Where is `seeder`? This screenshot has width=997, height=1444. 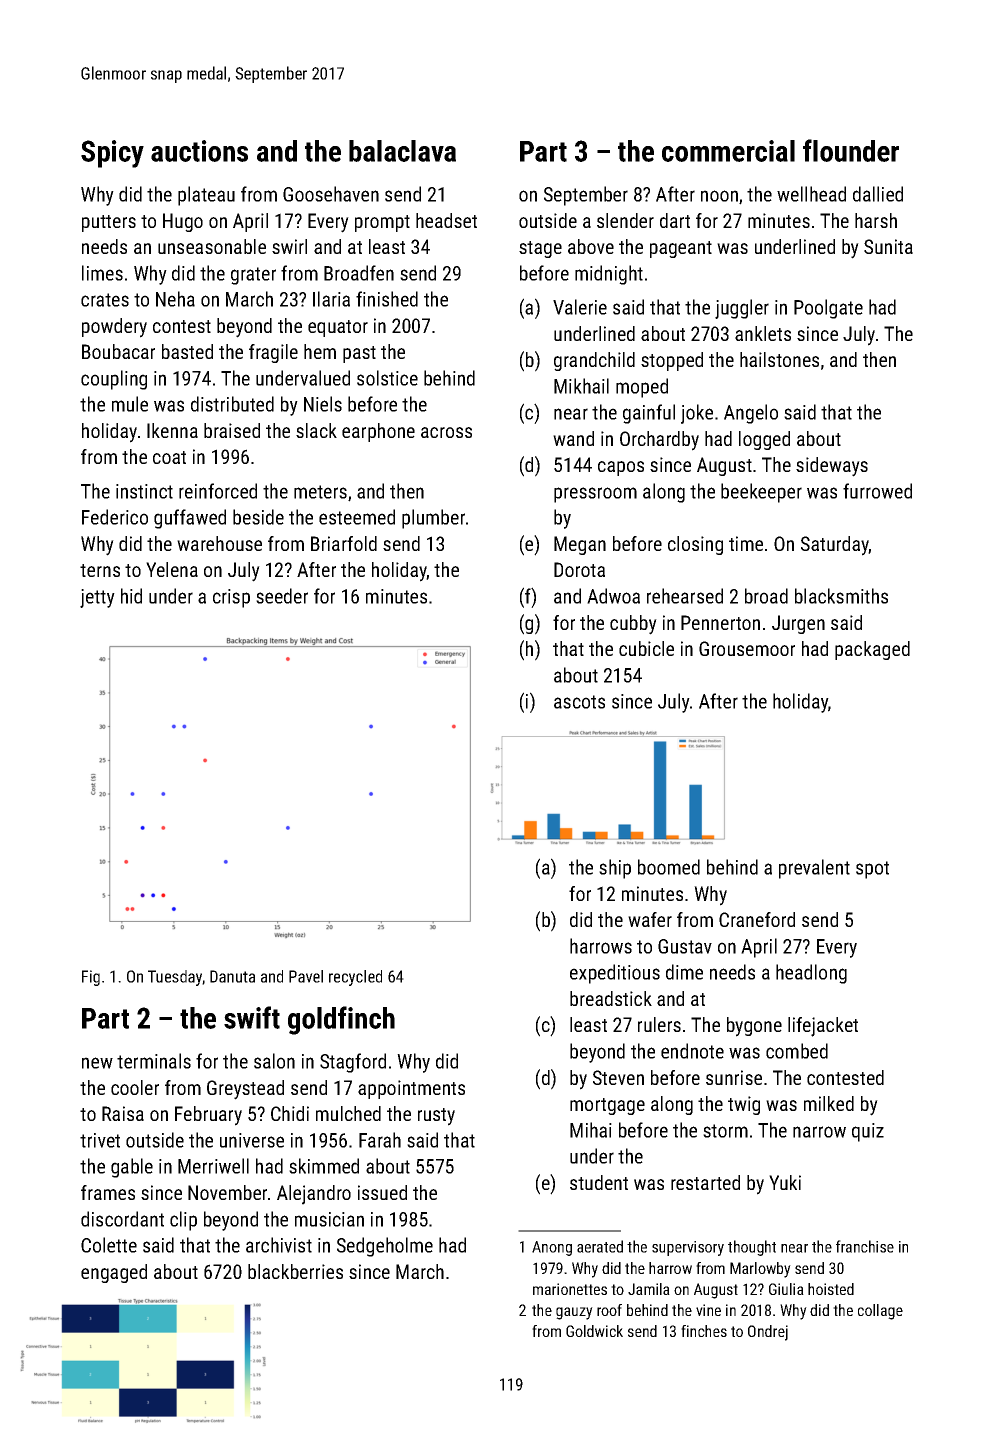
seeder is located at coordinates (282, 596).
